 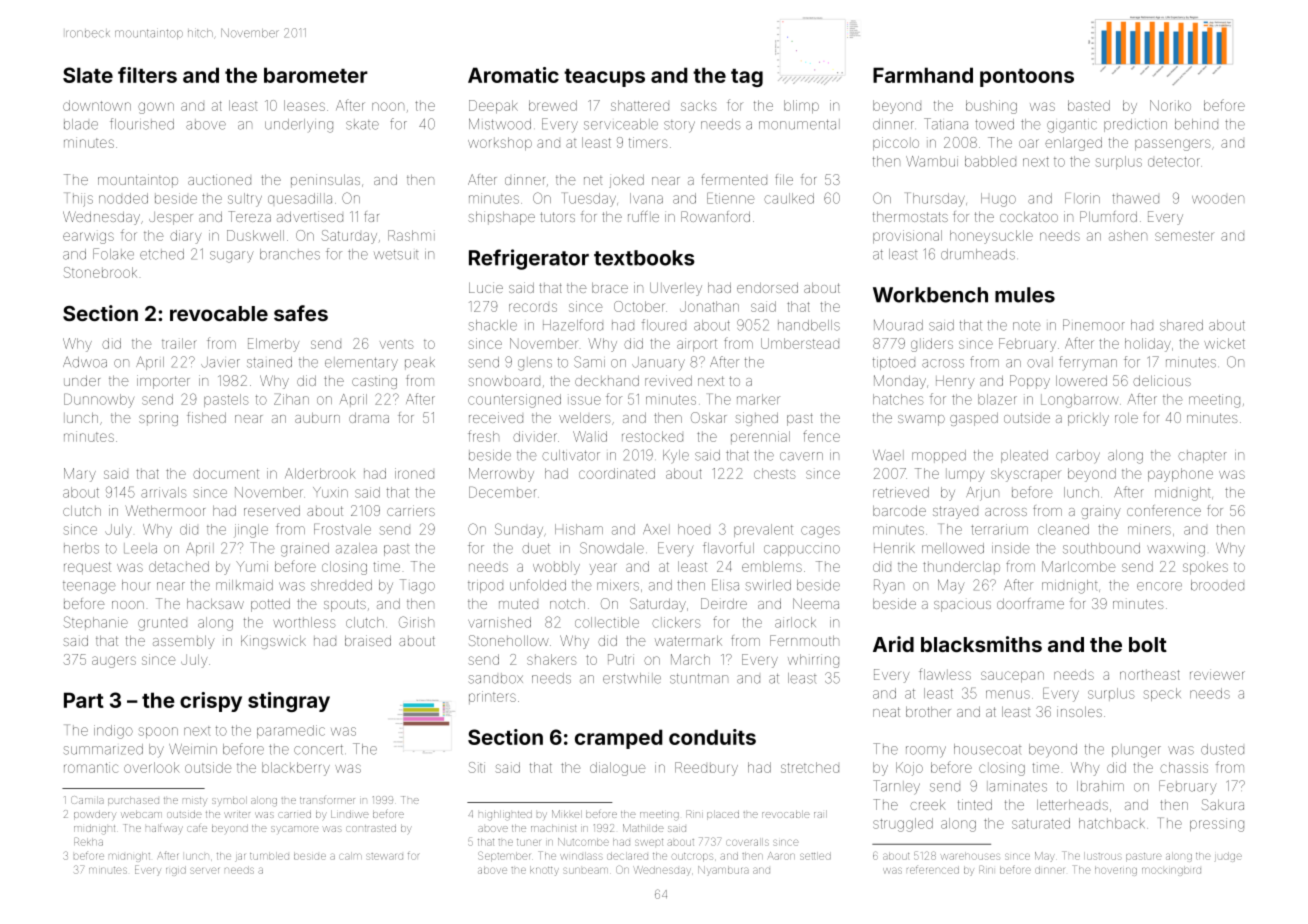 What do you see at coordinates (156, 108) in the screenshot?
I see `gown` at bounding box center [156, 108].
